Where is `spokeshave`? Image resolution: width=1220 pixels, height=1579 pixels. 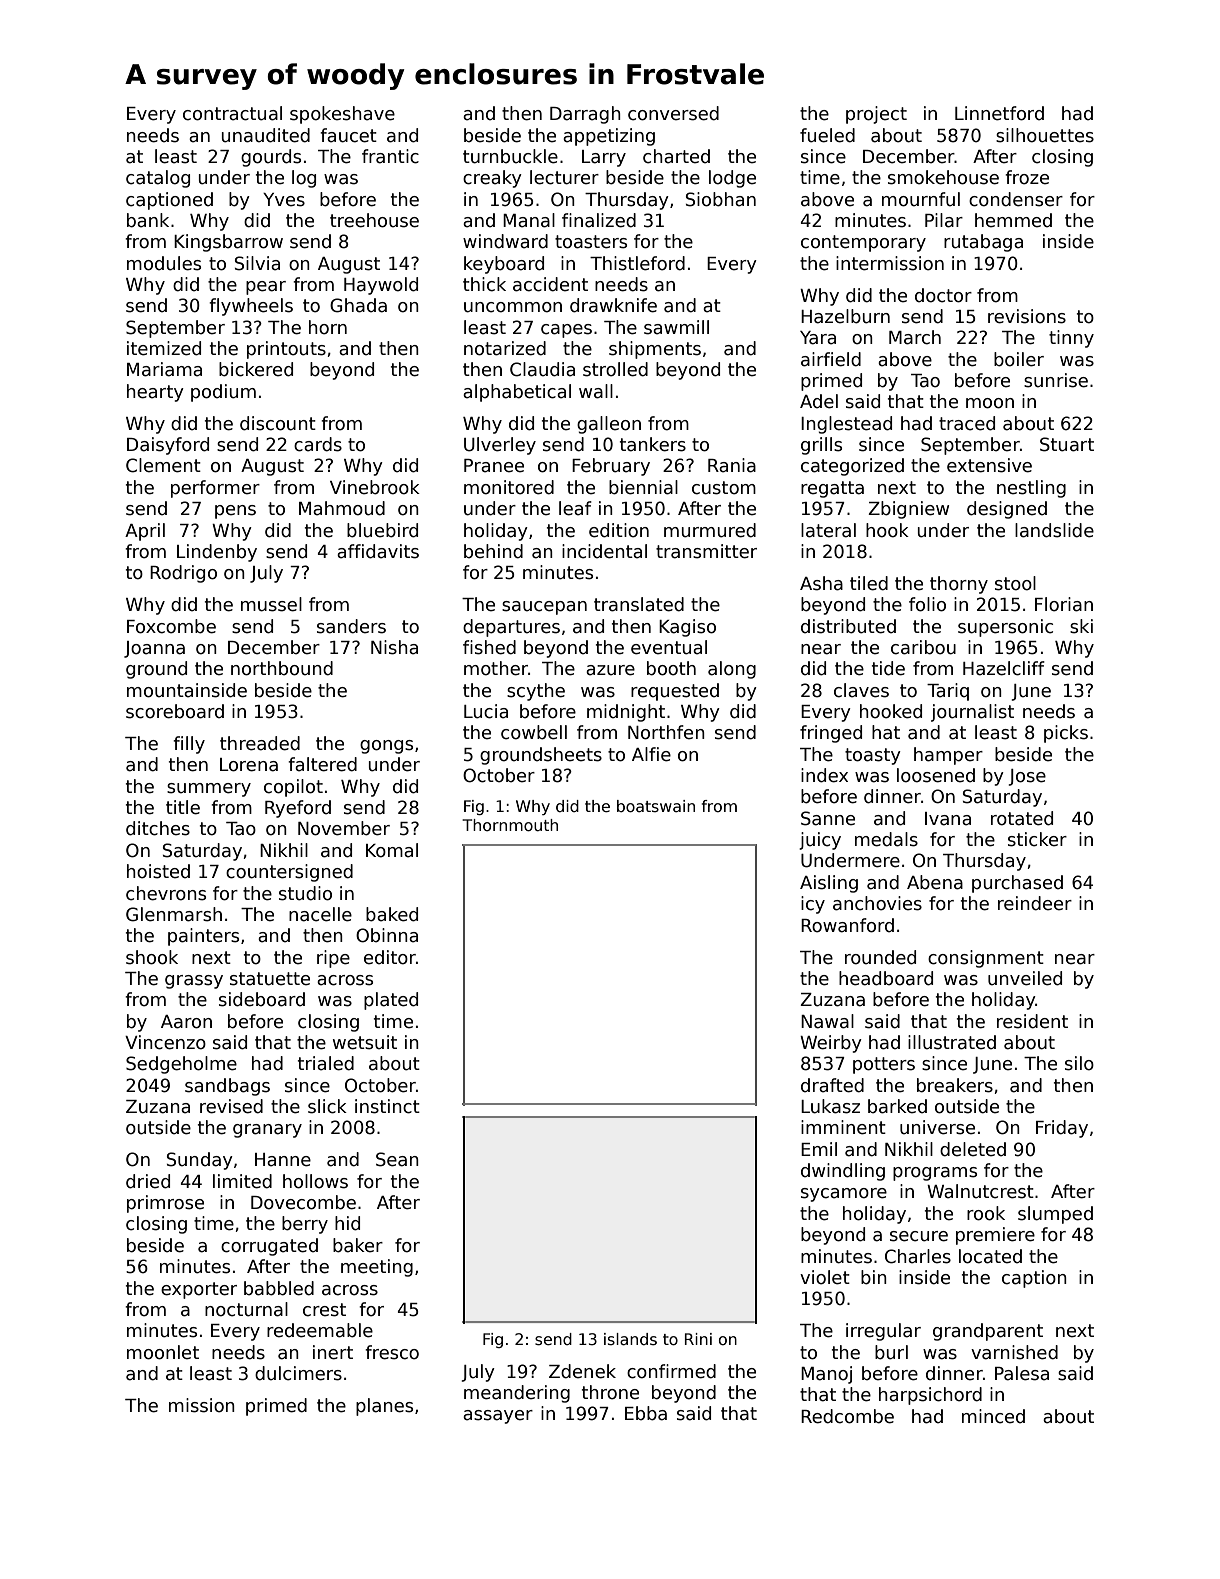
spokeshave is located at coordinates (342, 115).
